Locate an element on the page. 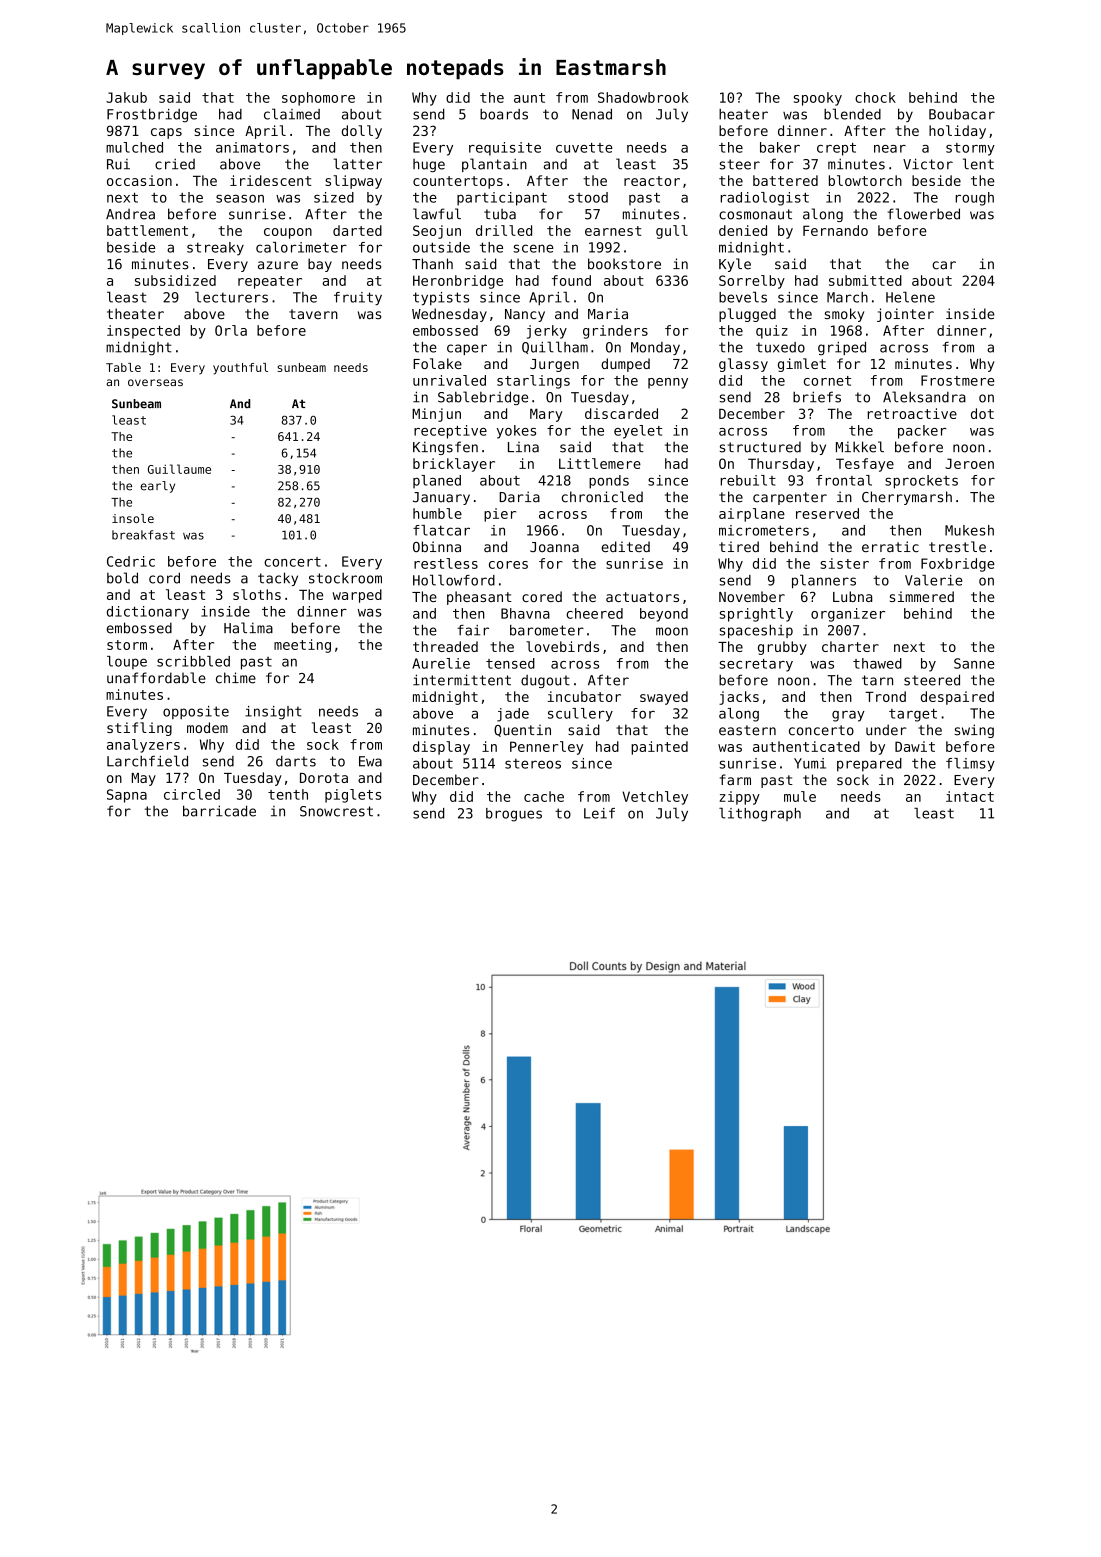  Hollowford is located at coordinates (454, 580).
